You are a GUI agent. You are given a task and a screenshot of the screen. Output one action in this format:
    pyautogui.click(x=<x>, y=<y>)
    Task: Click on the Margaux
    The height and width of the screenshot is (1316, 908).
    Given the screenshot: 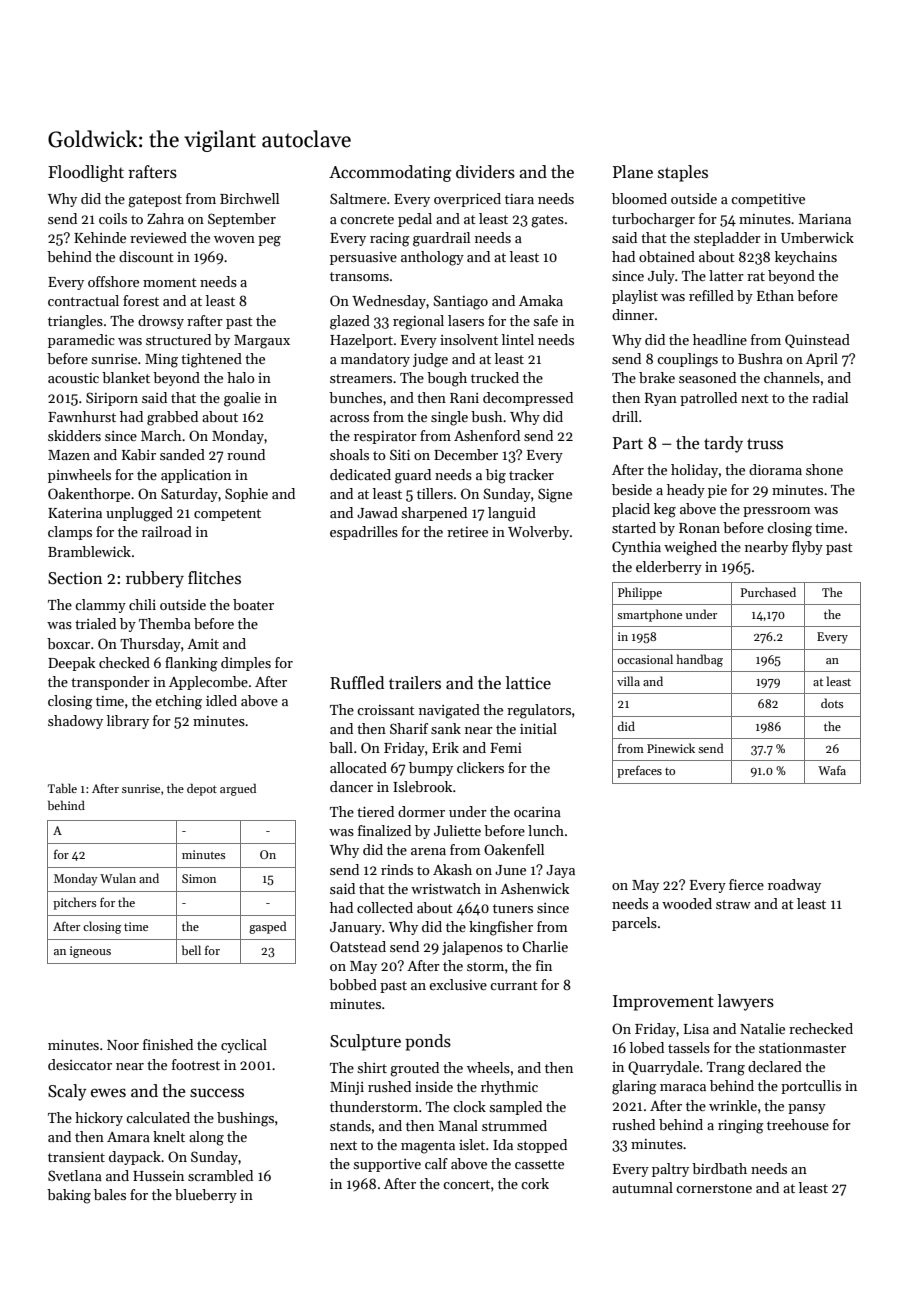 What is the action you would take?
    pyautogui.click(x=262, y=342)
